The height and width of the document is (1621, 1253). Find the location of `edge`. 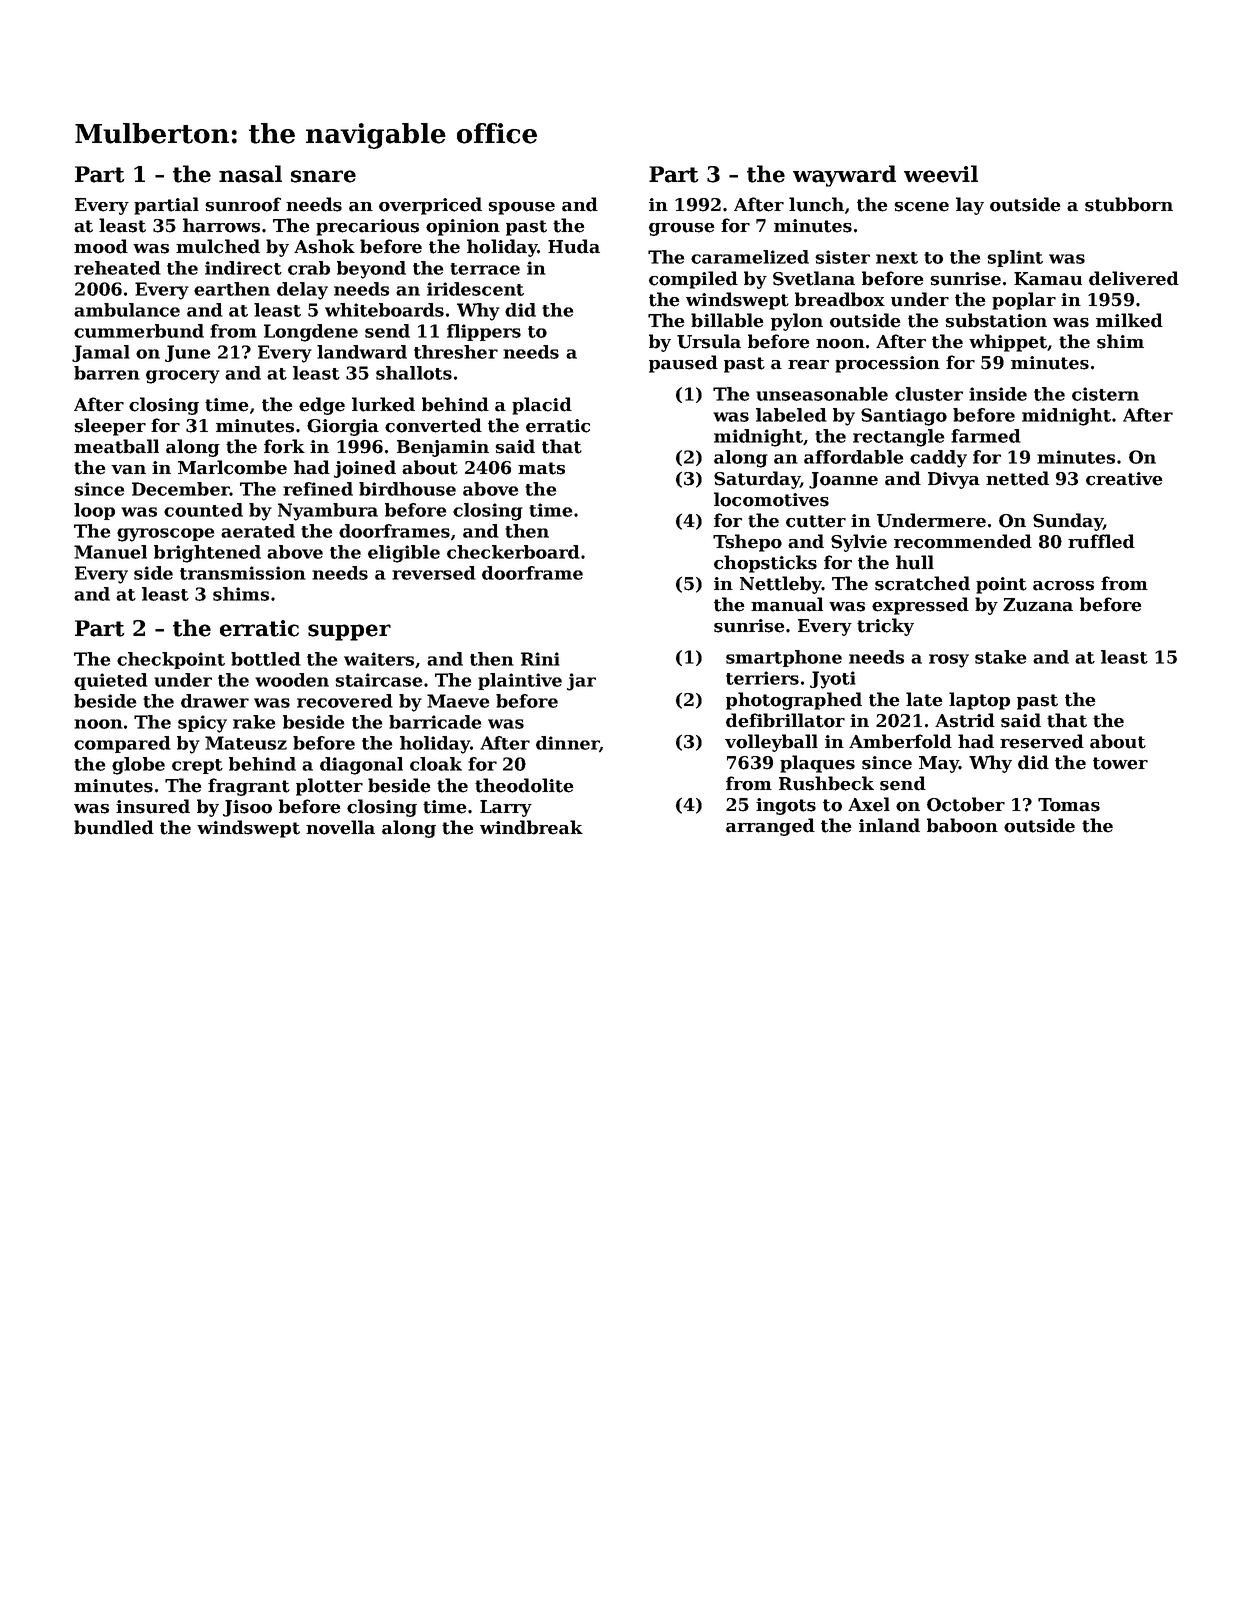

edge is located at coordinates (322, 406).
